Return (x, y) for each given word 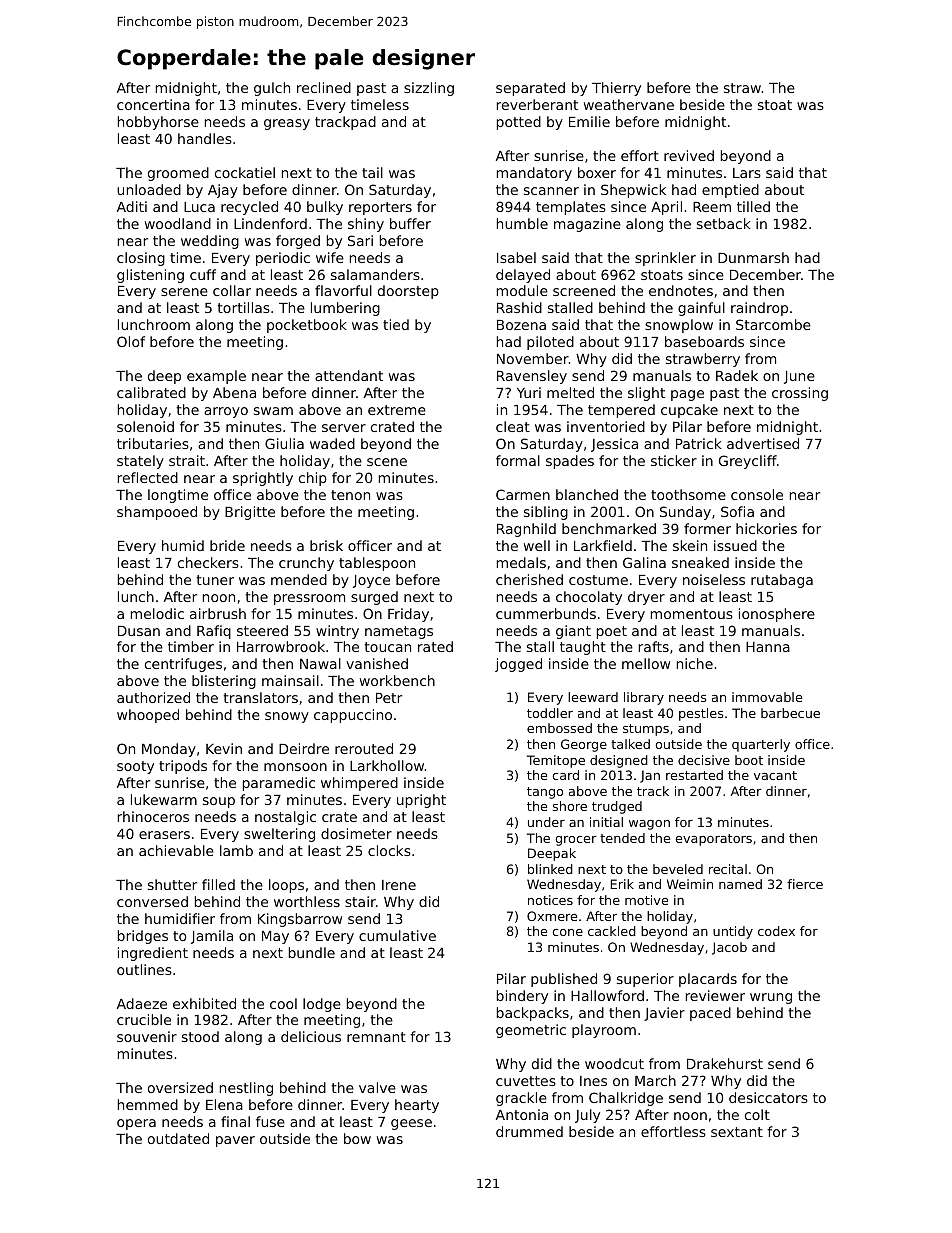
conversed (152, 901)
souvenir (147, 1036)
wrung (771, 998)
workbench (397, 680)
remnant (376, 1037)
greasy (287, 124)
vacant (775, 775)
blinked (550, 869)
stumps (646, 730)
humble (522, 223)
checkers (208, 562)
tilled (753, 206)
